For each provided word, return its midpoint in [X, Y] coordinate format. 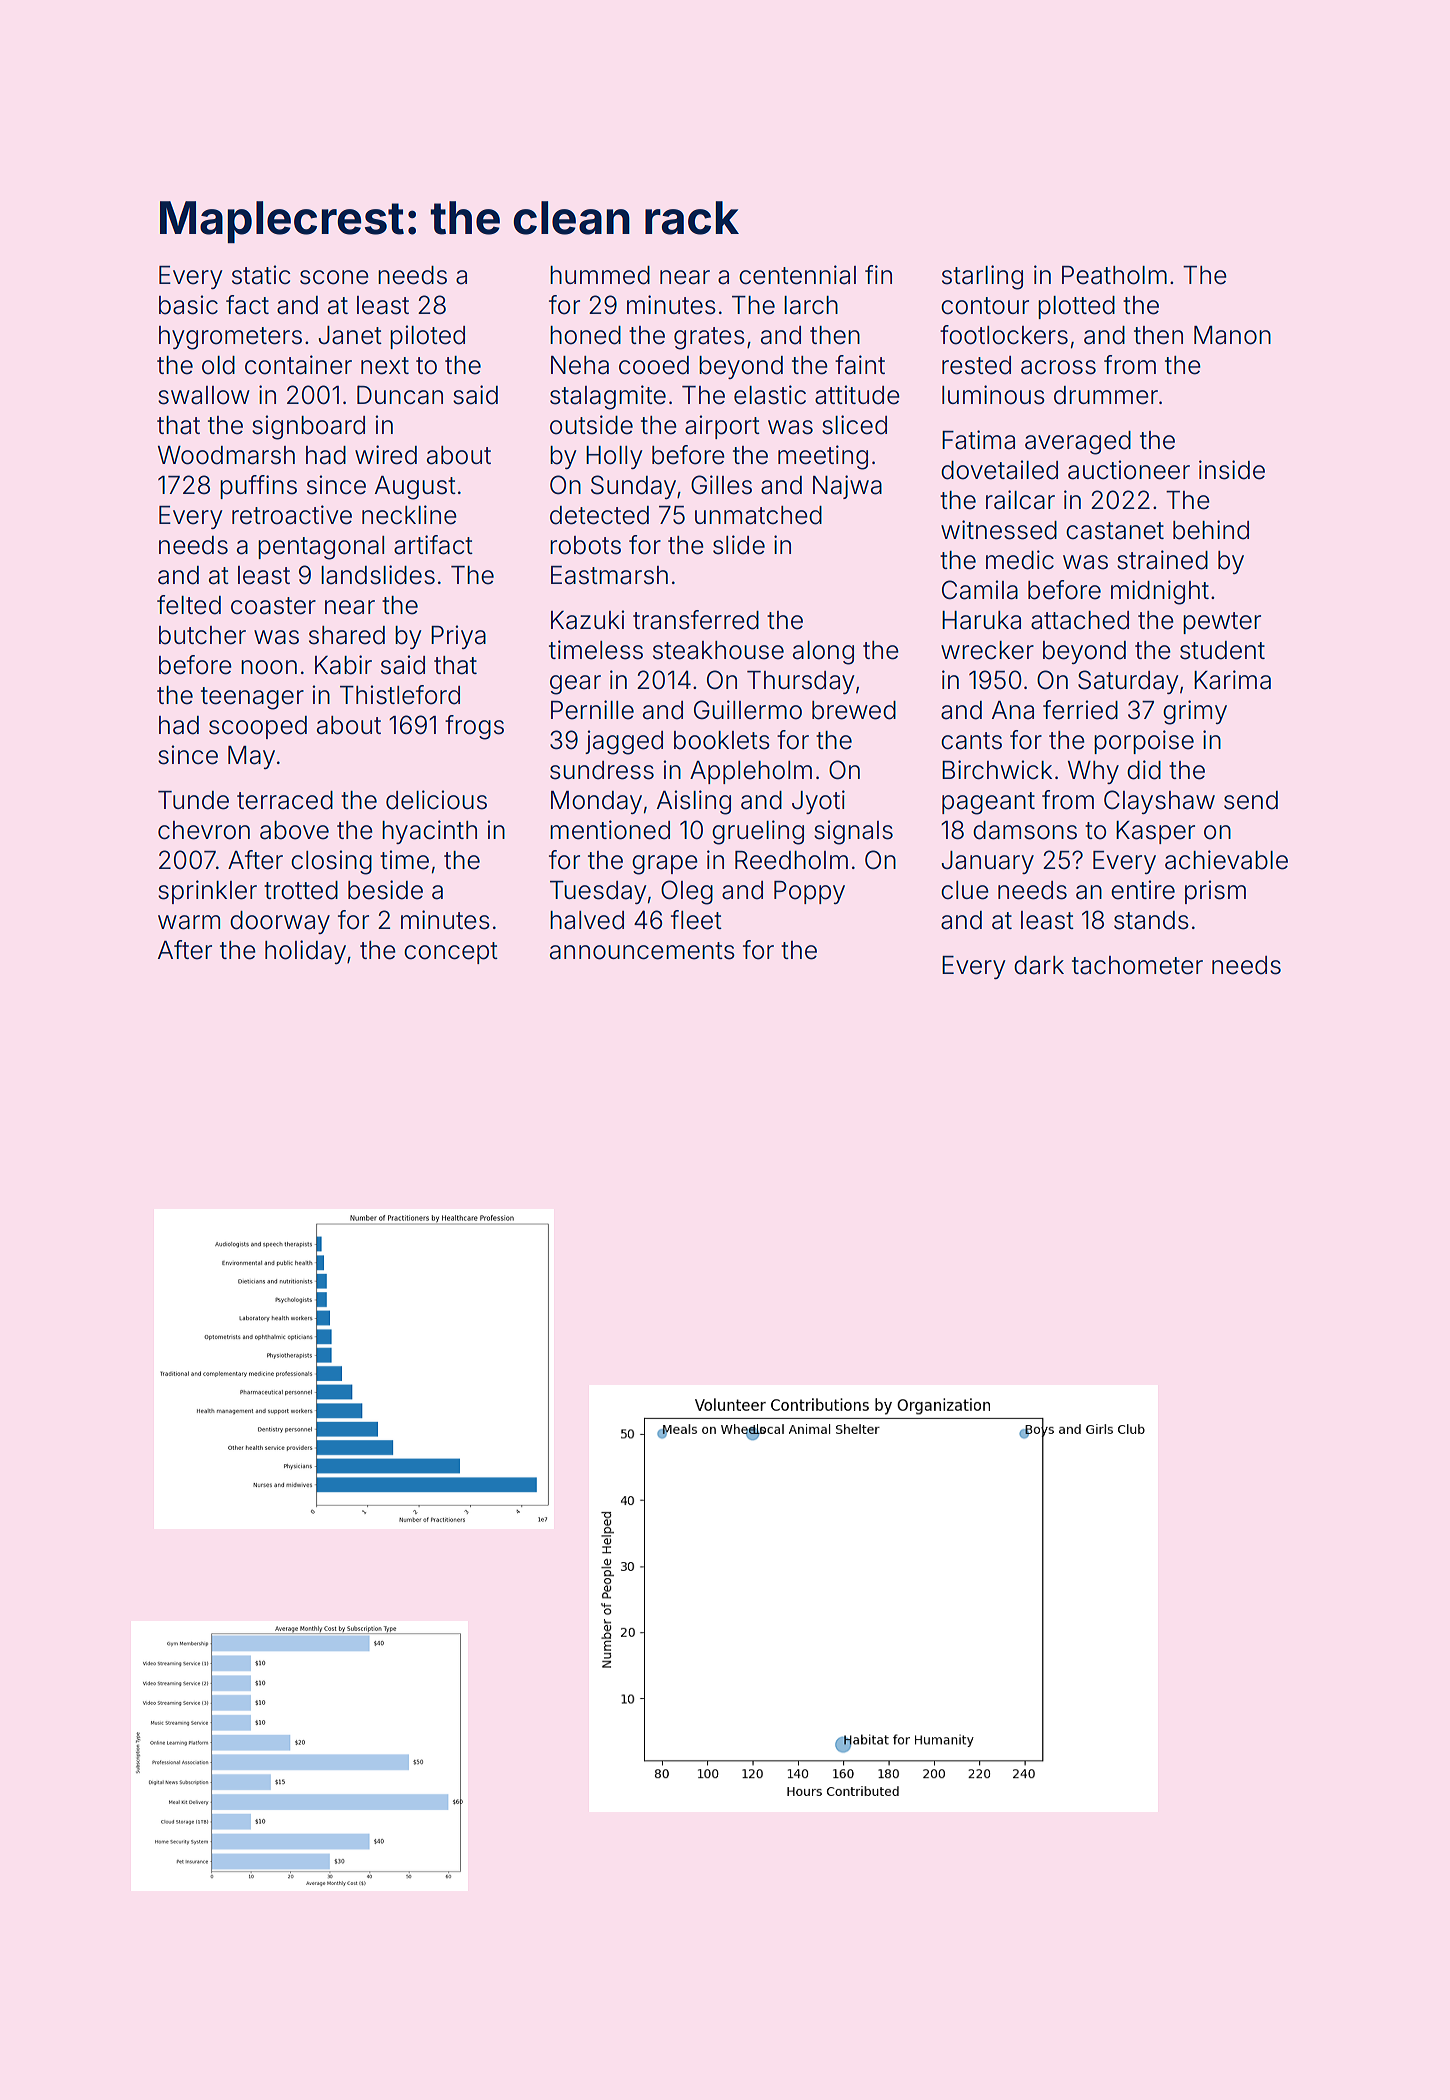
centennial [798, 275]
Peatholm [1114, 275]
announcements [642, 951]
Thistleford [400, 695]
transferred [696, 620]
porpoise [1144, 742]
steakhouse [718, 650]
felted [189, 605]
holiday [305, 952]
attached [1080, 620]
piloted [428, 337]
